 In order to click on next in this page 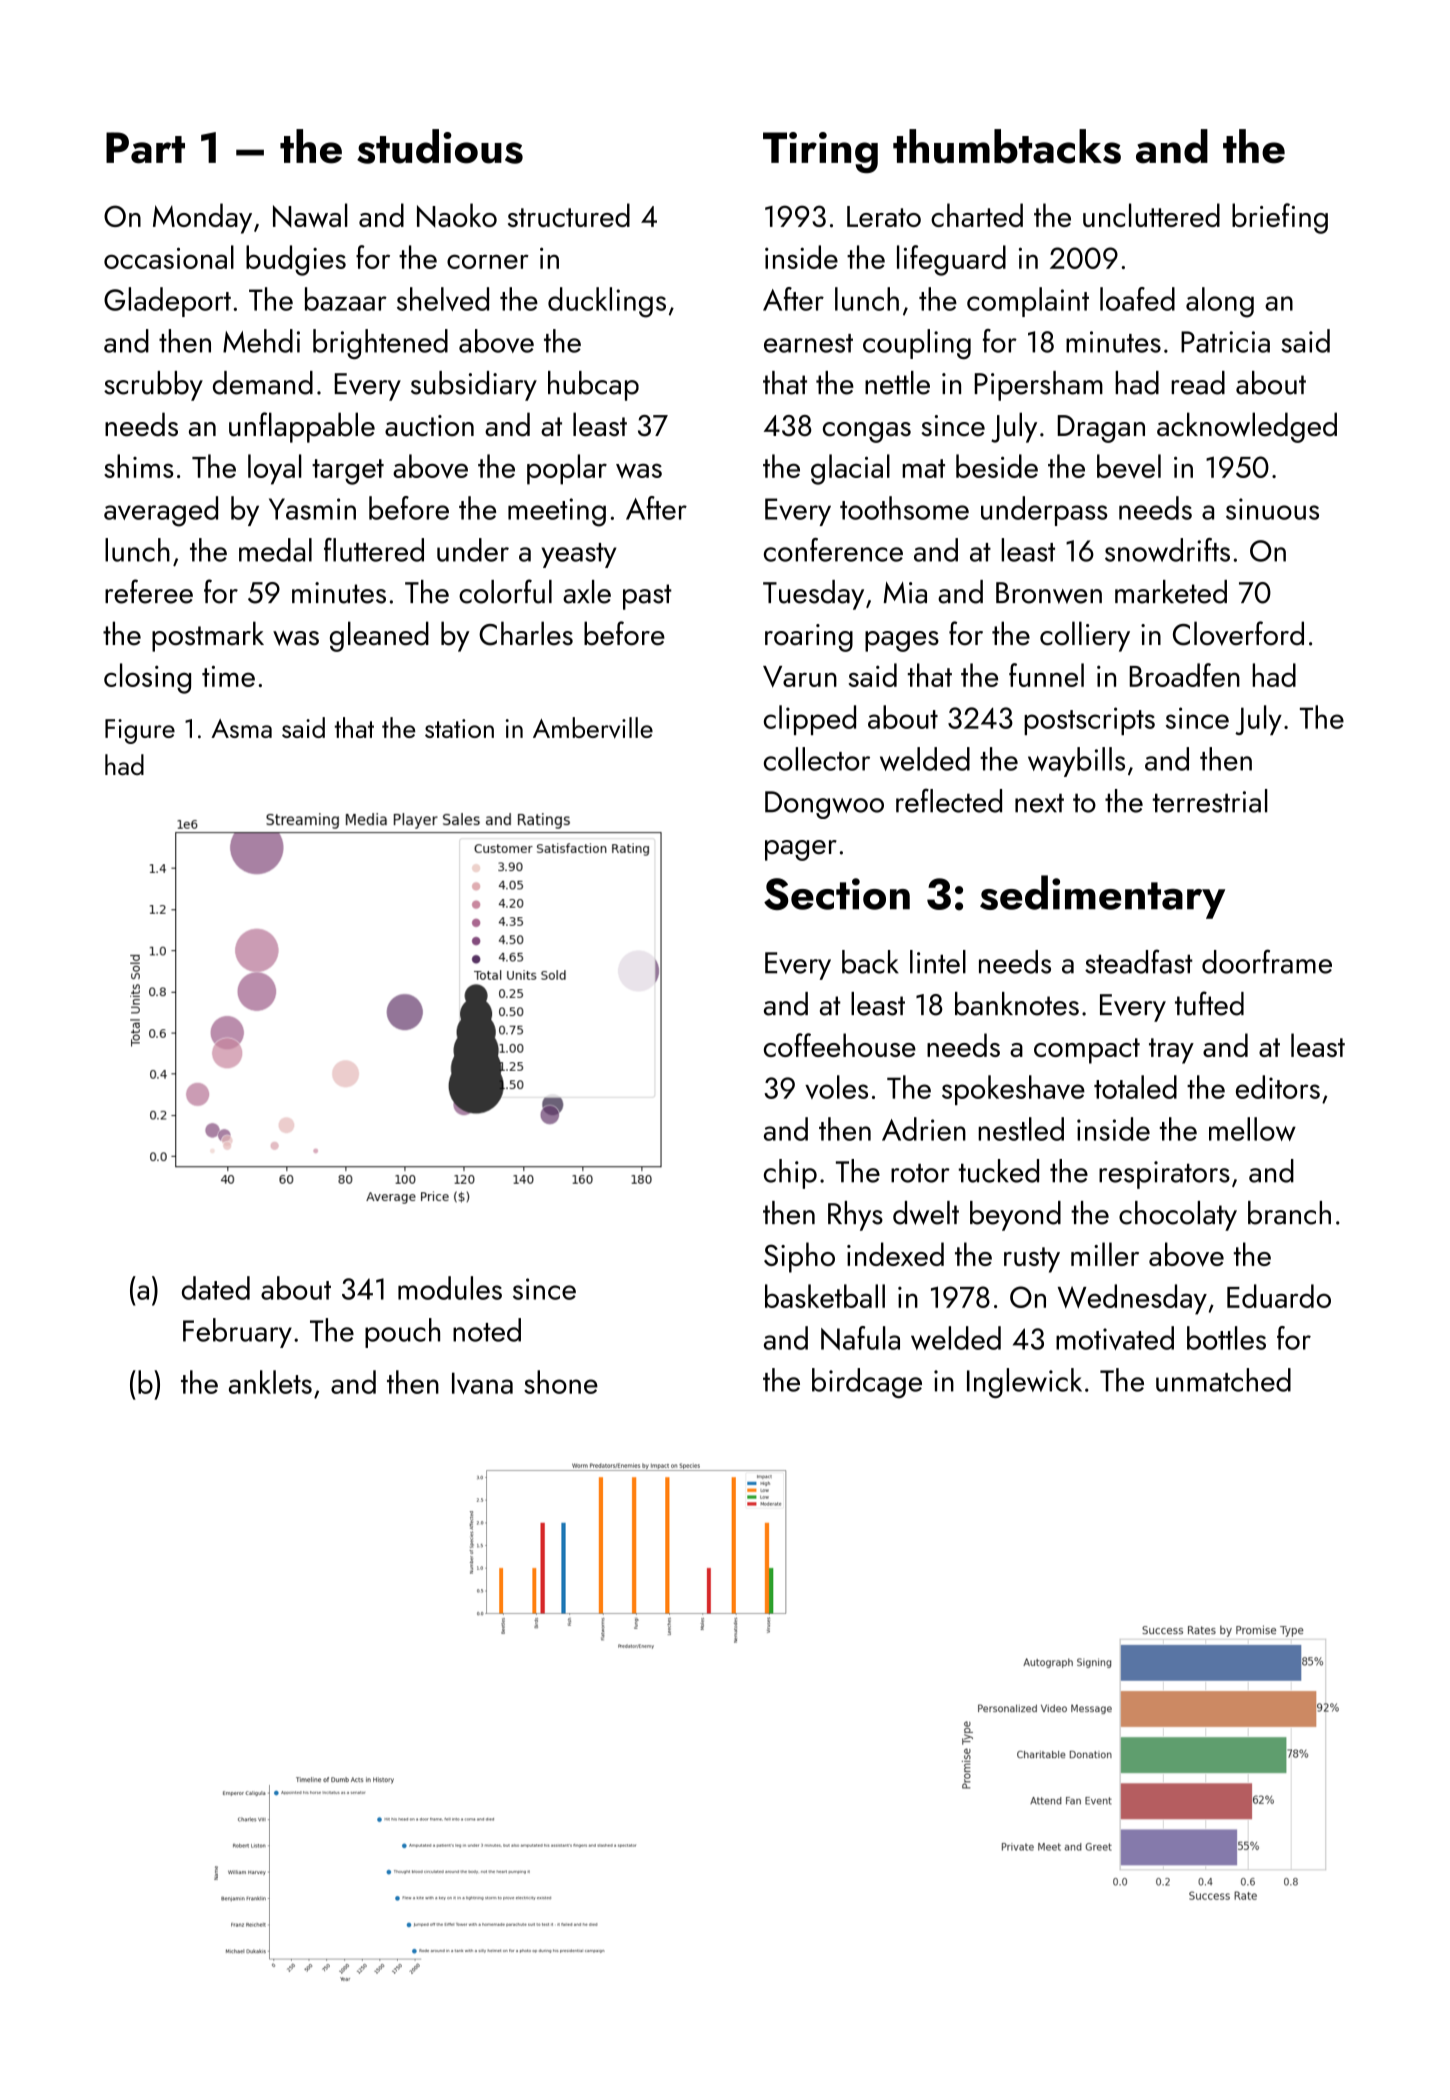, I will do `click(1039, 803)`.
